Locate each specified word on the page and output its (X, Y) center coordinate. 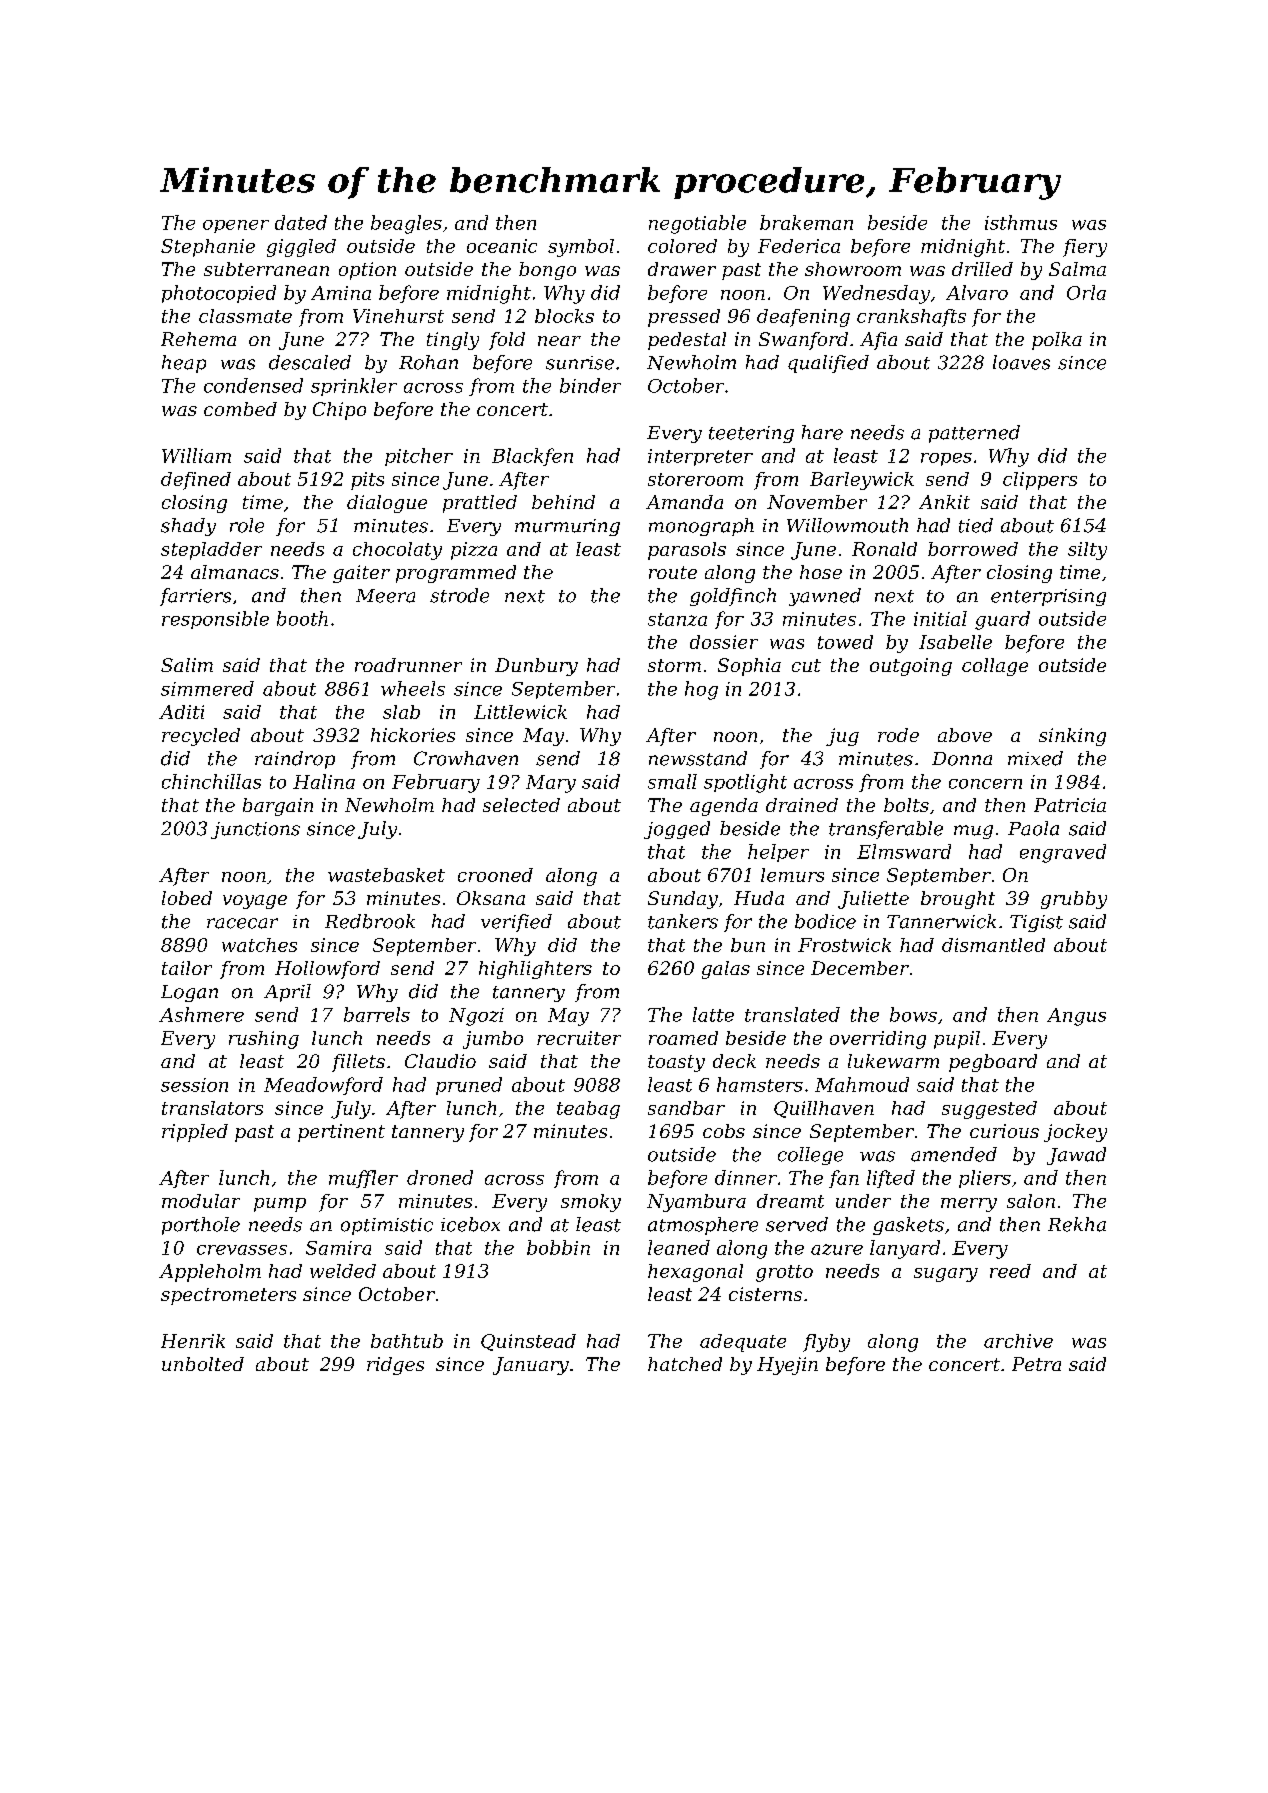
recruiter (579, 1038)
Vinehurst (398, 316)
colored (682, 246)
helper (778, 853)
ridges (395, 1366)
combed (240, 409)
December (860, 968)
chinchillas (211, 781)
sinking (1072, 737)
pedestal (687, 341)
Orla (1086, 292)
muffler (363, 1179)
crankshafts (911, 318)
